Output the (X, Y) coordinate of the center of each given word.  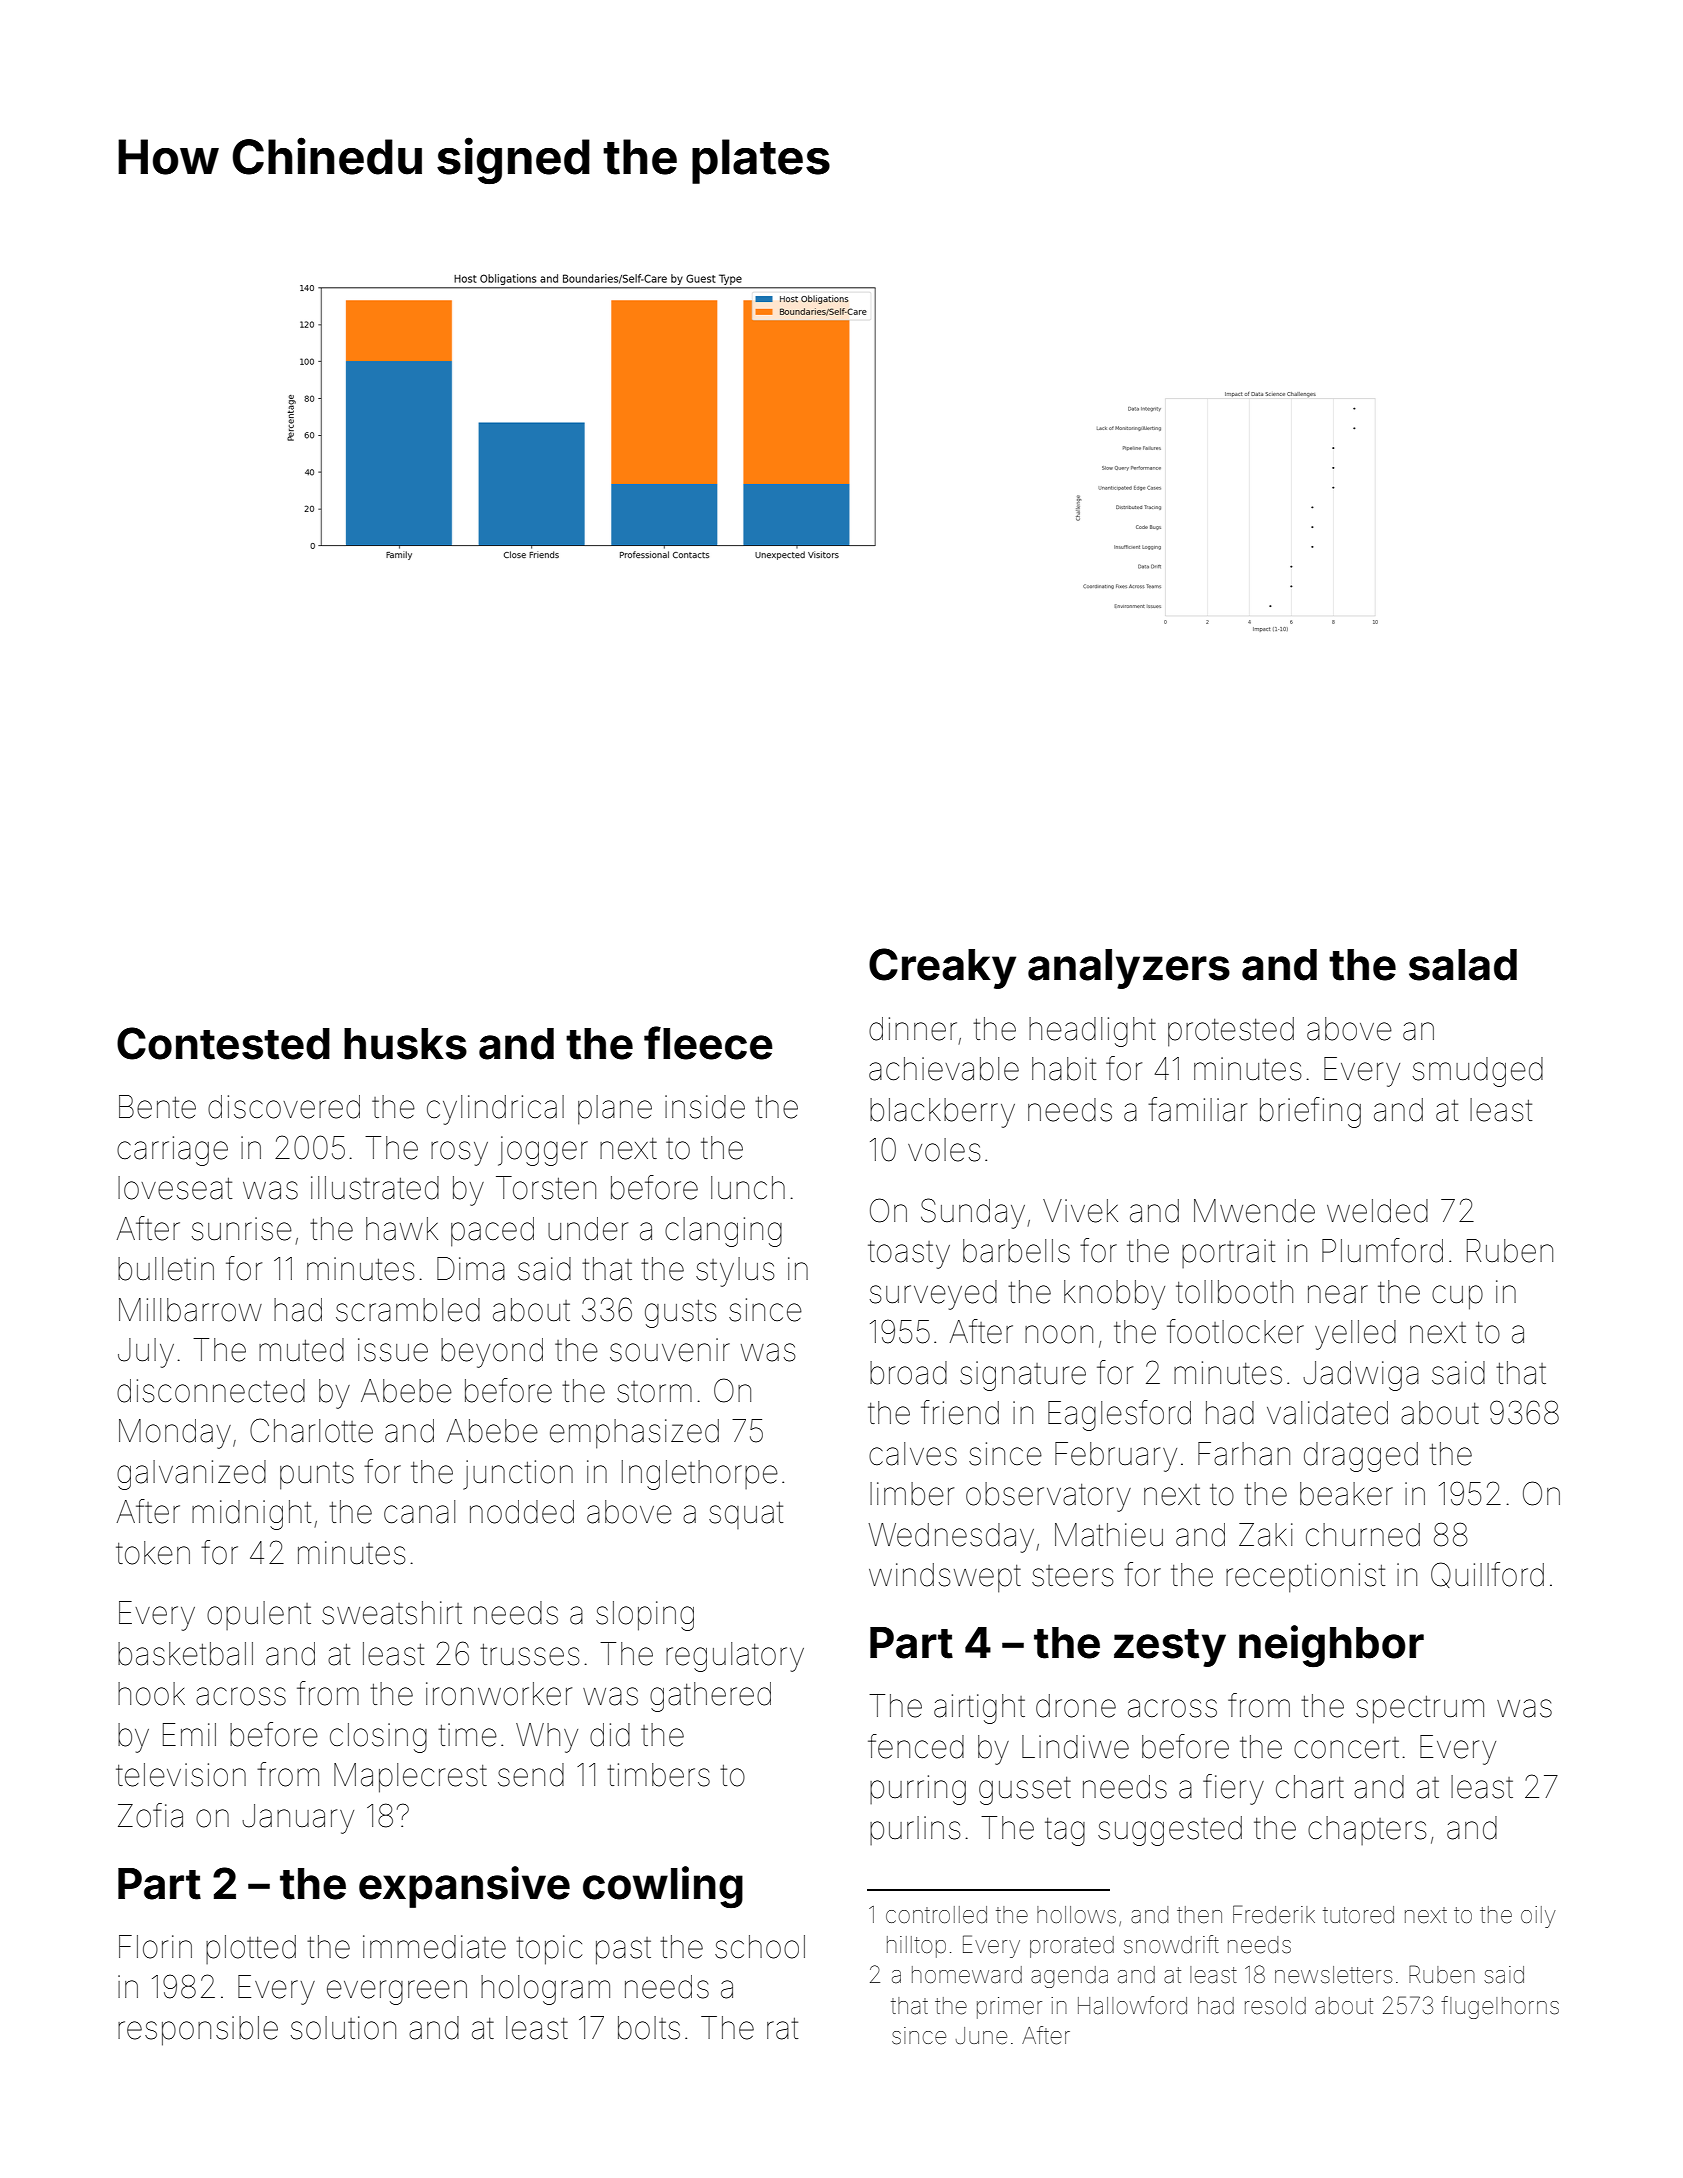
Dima (471, 1269)
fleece (708, 1043)
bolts (649, 2028)
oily (1538, 1917)
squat (746, 1515)
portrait (1228, 1253)
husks (405, 1044)
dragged (1361, 1457)
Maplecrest (410, 1778)
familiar (1197, 1109)
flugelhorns (1500, 2007)
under (588, 1229)
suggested (1170, 1831)
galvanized (191, 1475)
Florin (155, 1947)
